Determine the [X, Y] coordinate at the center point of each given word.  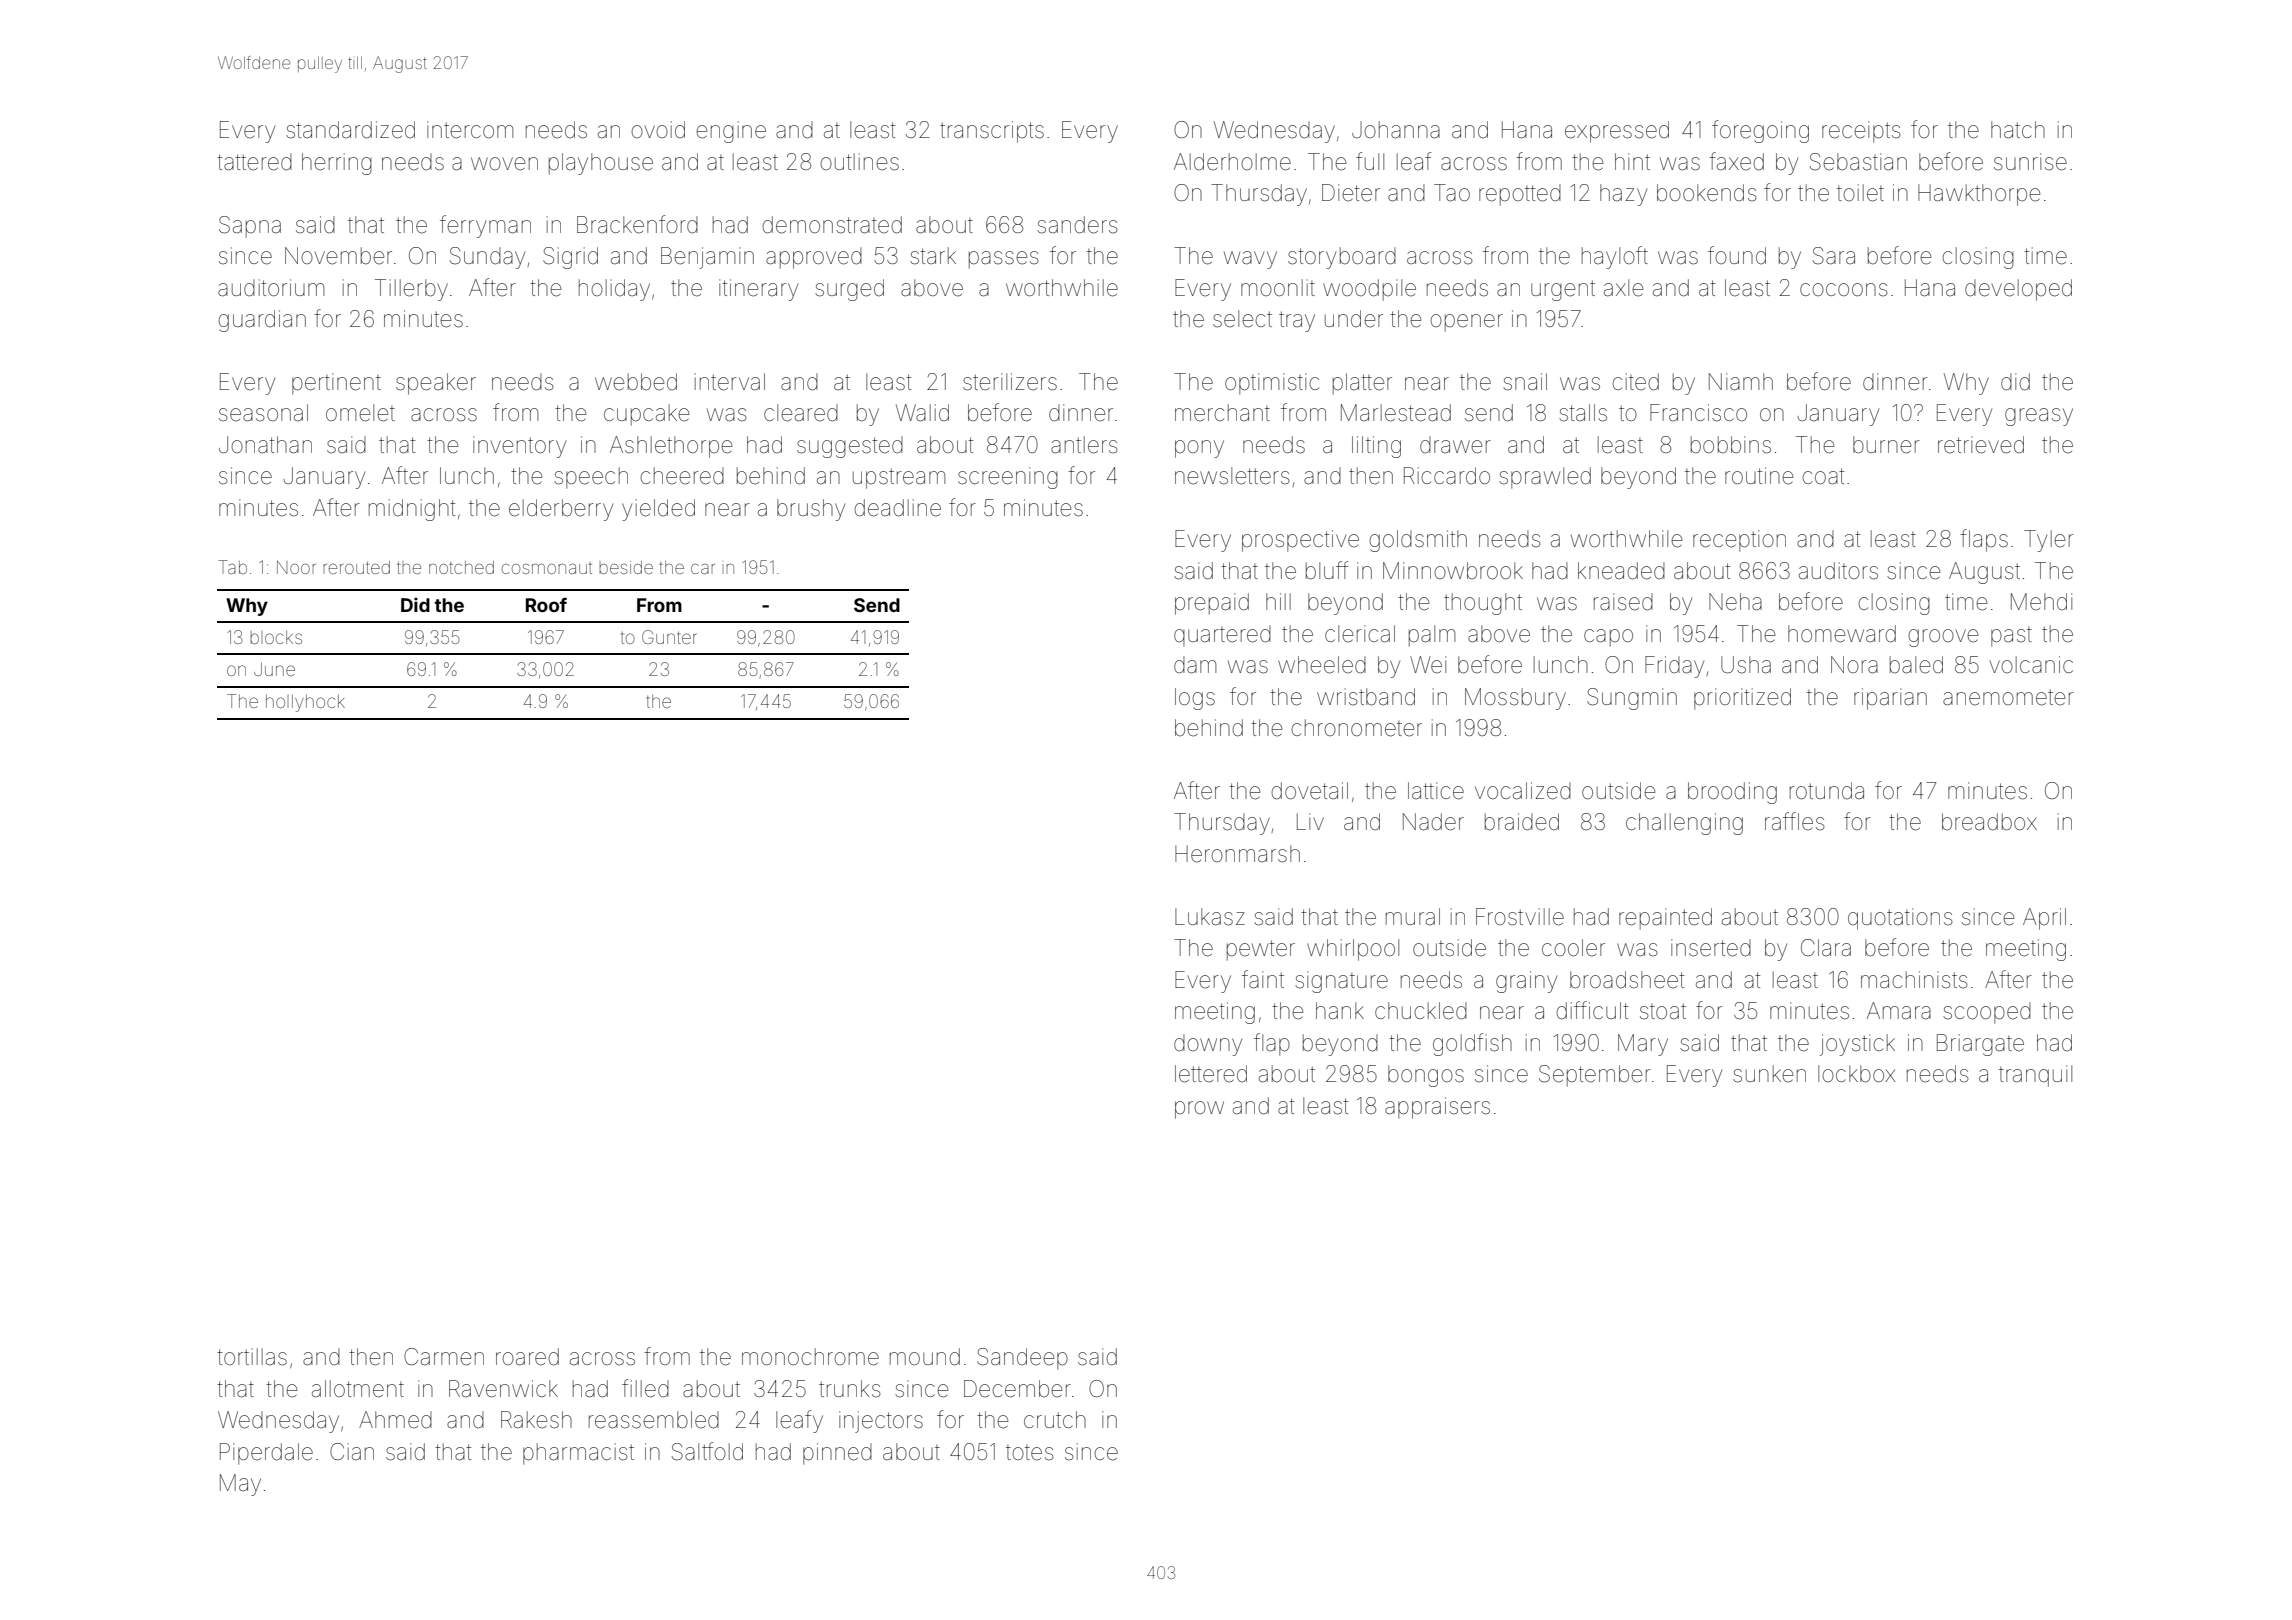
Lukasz [1210, 917]
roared [527, 1357]
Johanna [1396, 130]
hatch [2018, 129]
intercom [470, 130]
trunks [850, 1388]
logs [1195, 699]
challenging [1684, 824]
